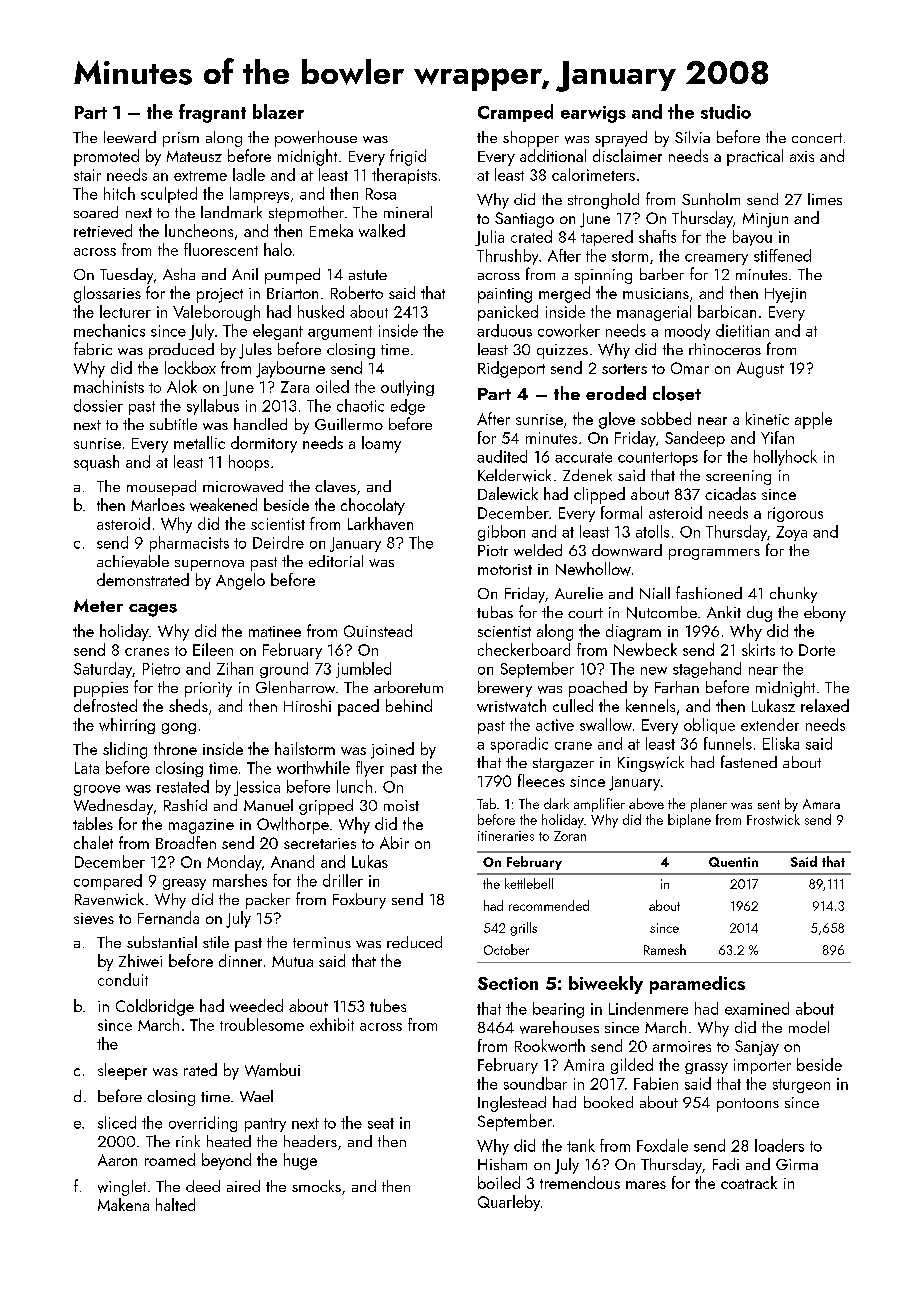 The image size is (924, 1308). What do you see at coordinates (733, 862) in the image?
I see `Quentin` at bounding box center [733, 862].
